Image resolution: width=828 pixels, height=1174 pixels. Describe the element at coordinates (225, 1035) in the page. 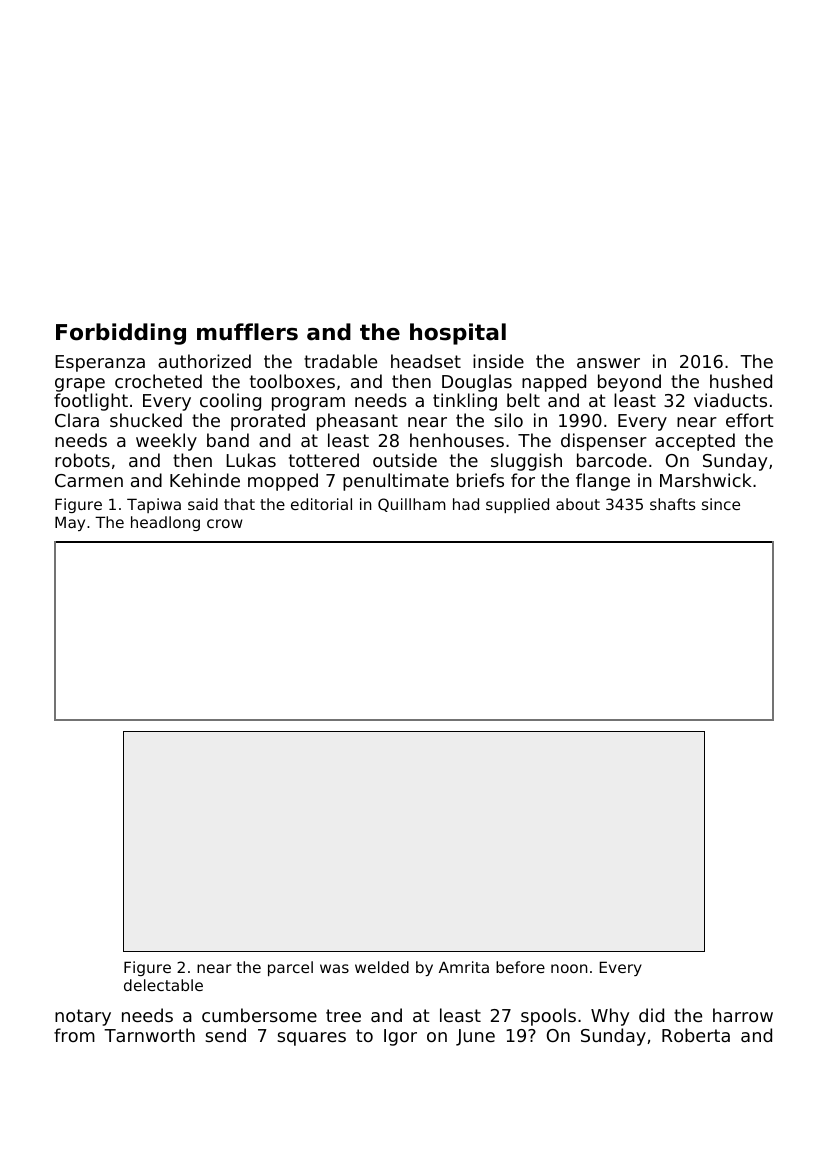

I see `send` at that location.
